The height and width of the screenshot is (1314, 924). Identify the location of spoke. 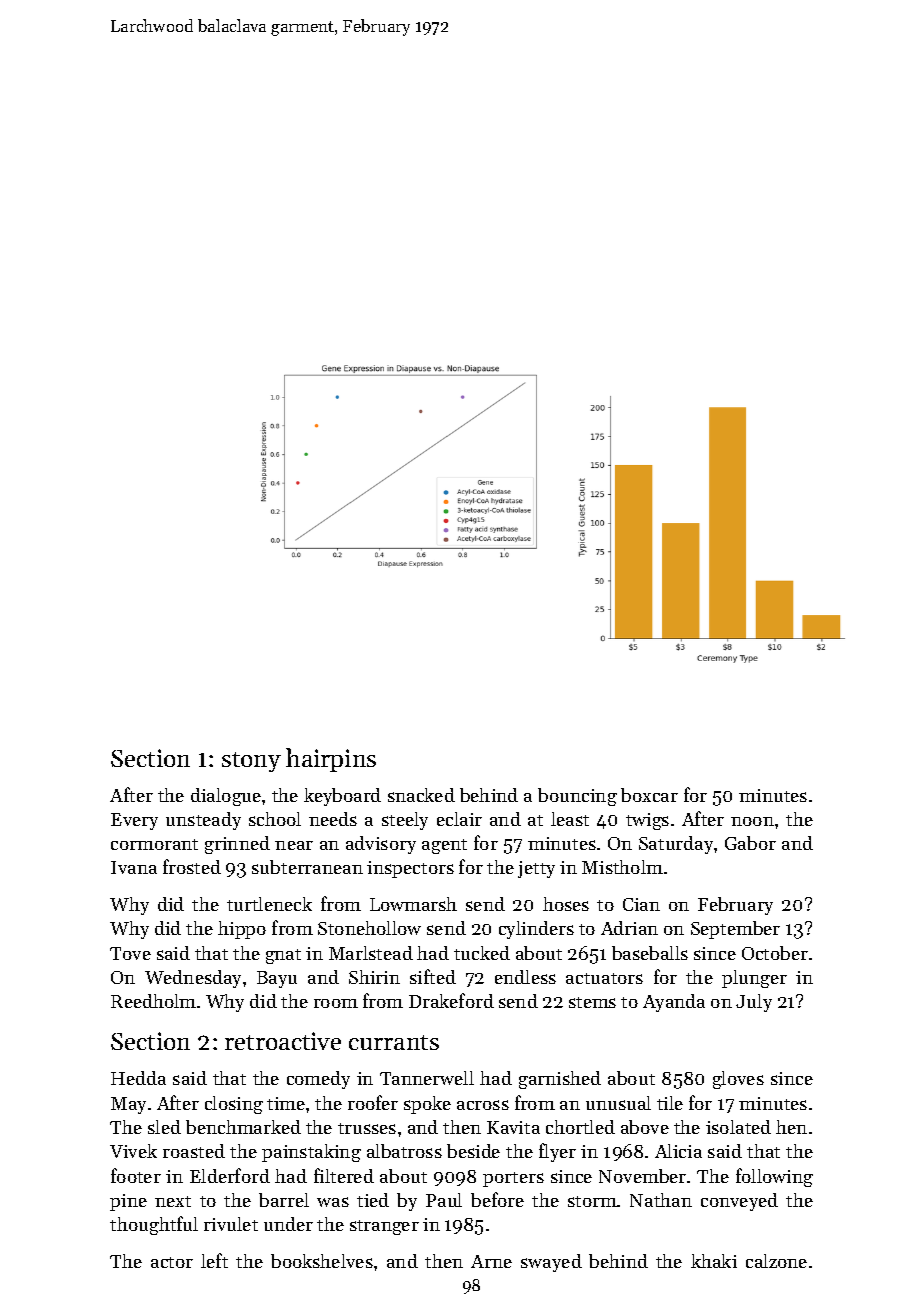
(427, 1105).
